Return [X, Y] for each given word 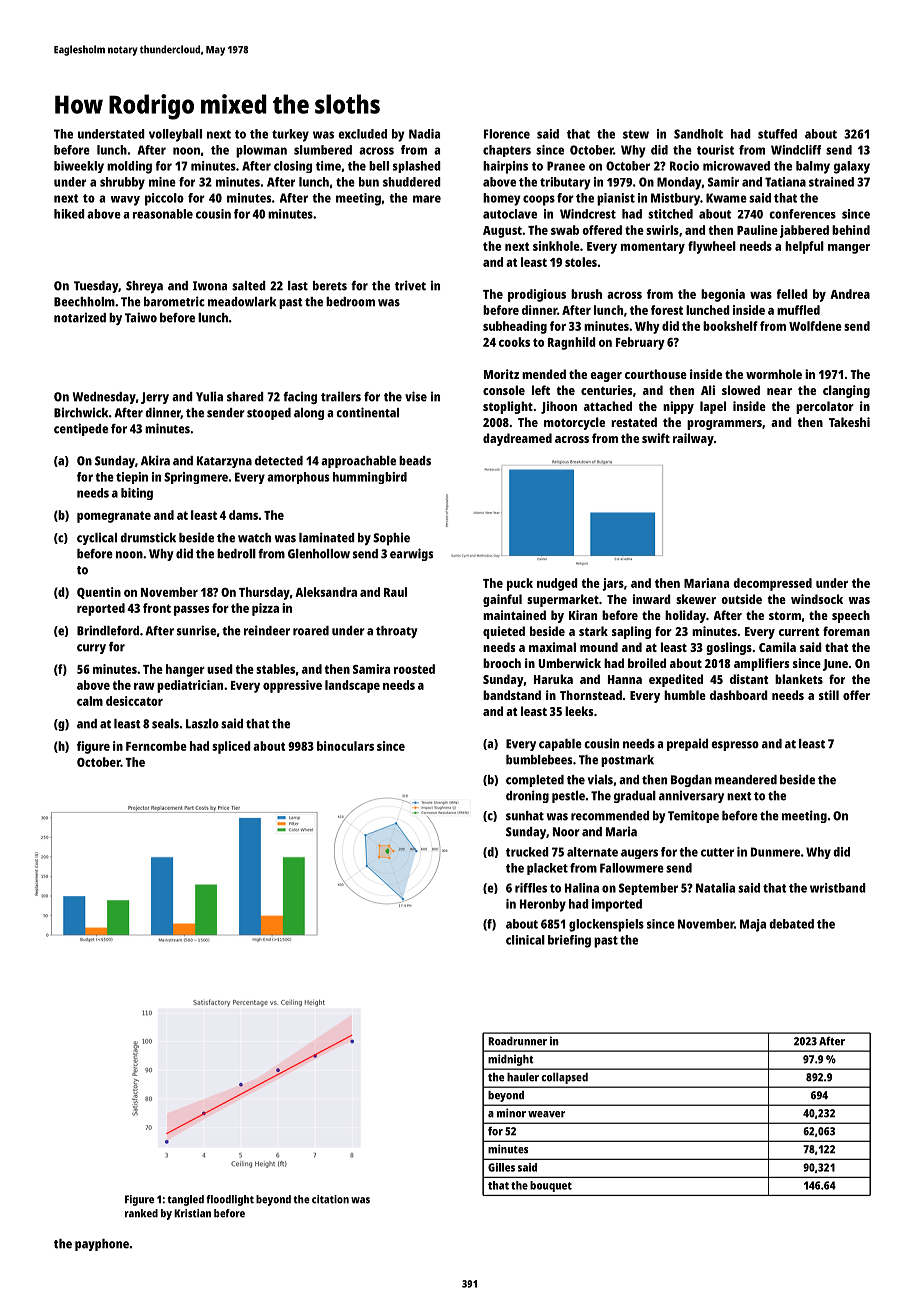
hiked [69, 214]
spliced [231, 747]
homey [501, 199]
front [157, 608]
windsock [817, 599]
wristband [838, 888]
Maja [753, 925]
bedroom [350, 302]
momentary [653, 248]
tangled [185, 1200]
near [779, 391]
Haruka [553, 679]
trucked [527, 852]
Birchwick [81, 412]
